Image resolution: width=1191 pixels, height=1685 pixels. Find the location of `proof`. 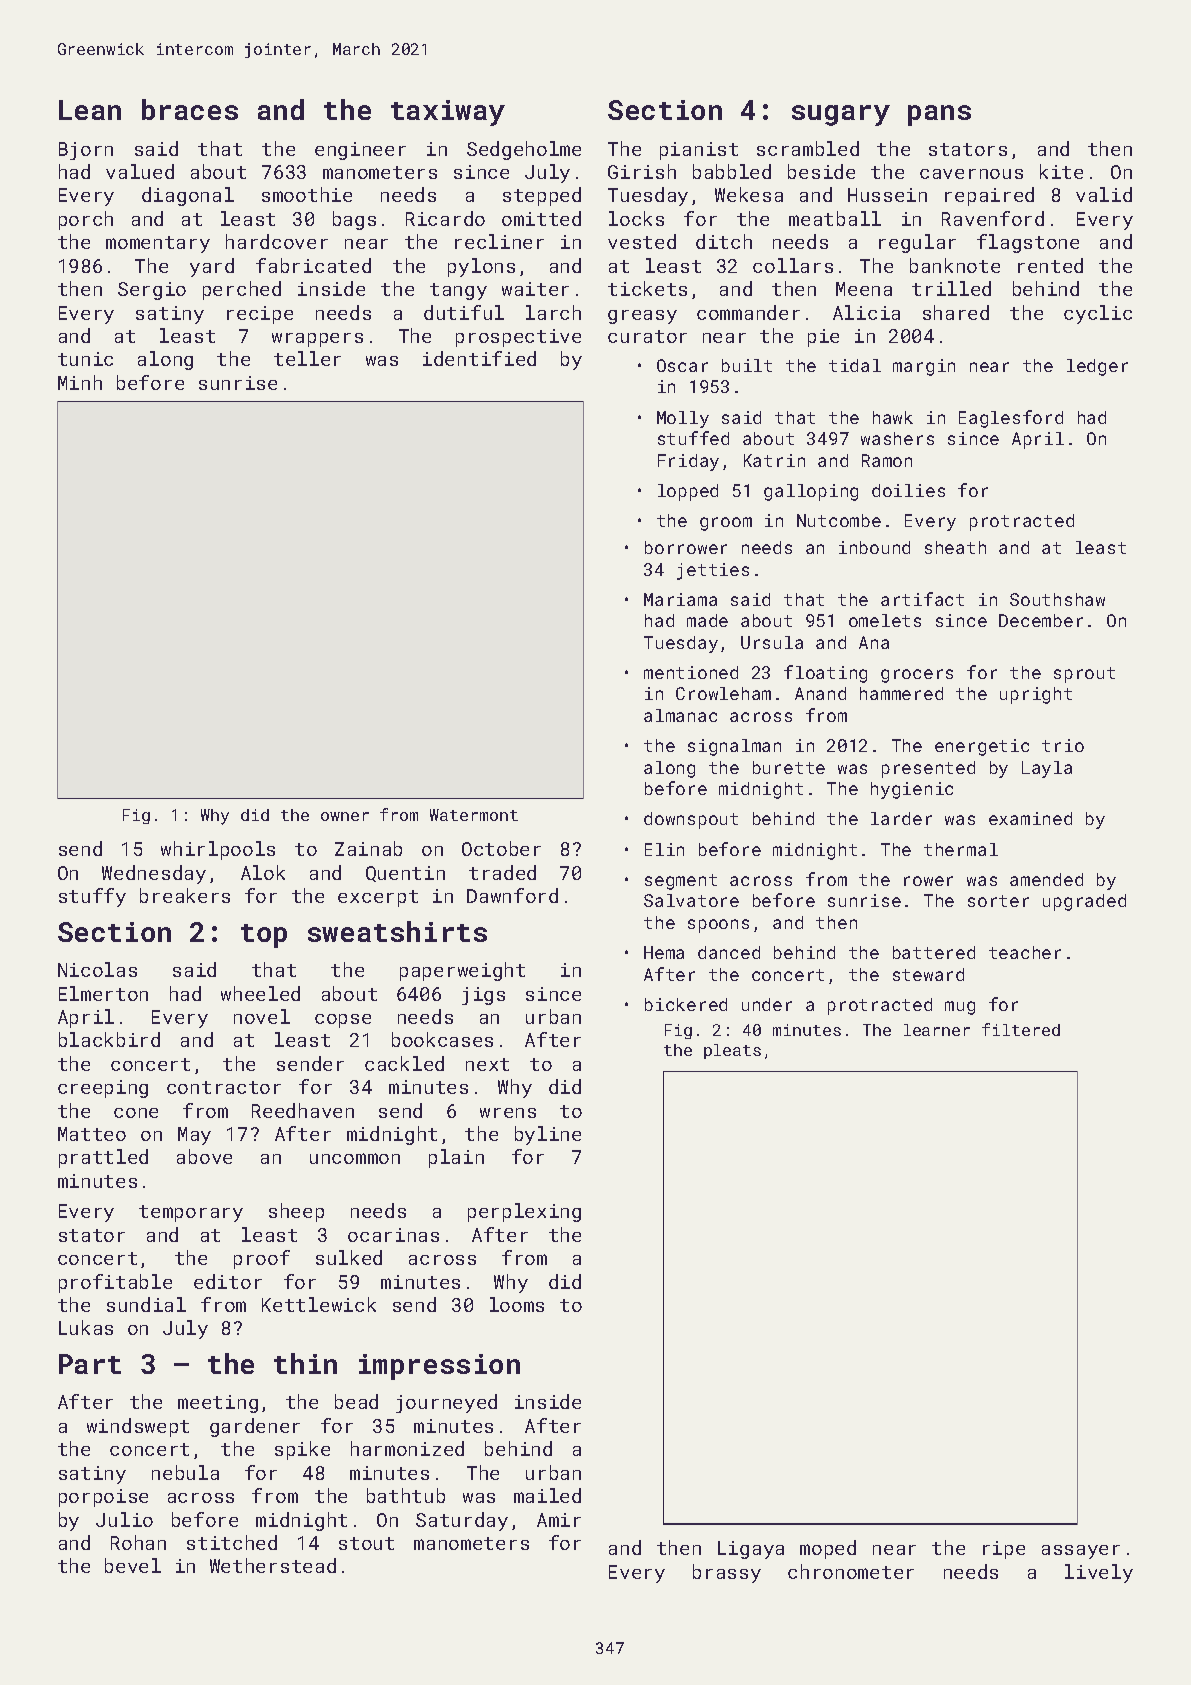

proof is located at coordinates (262, 1259).
